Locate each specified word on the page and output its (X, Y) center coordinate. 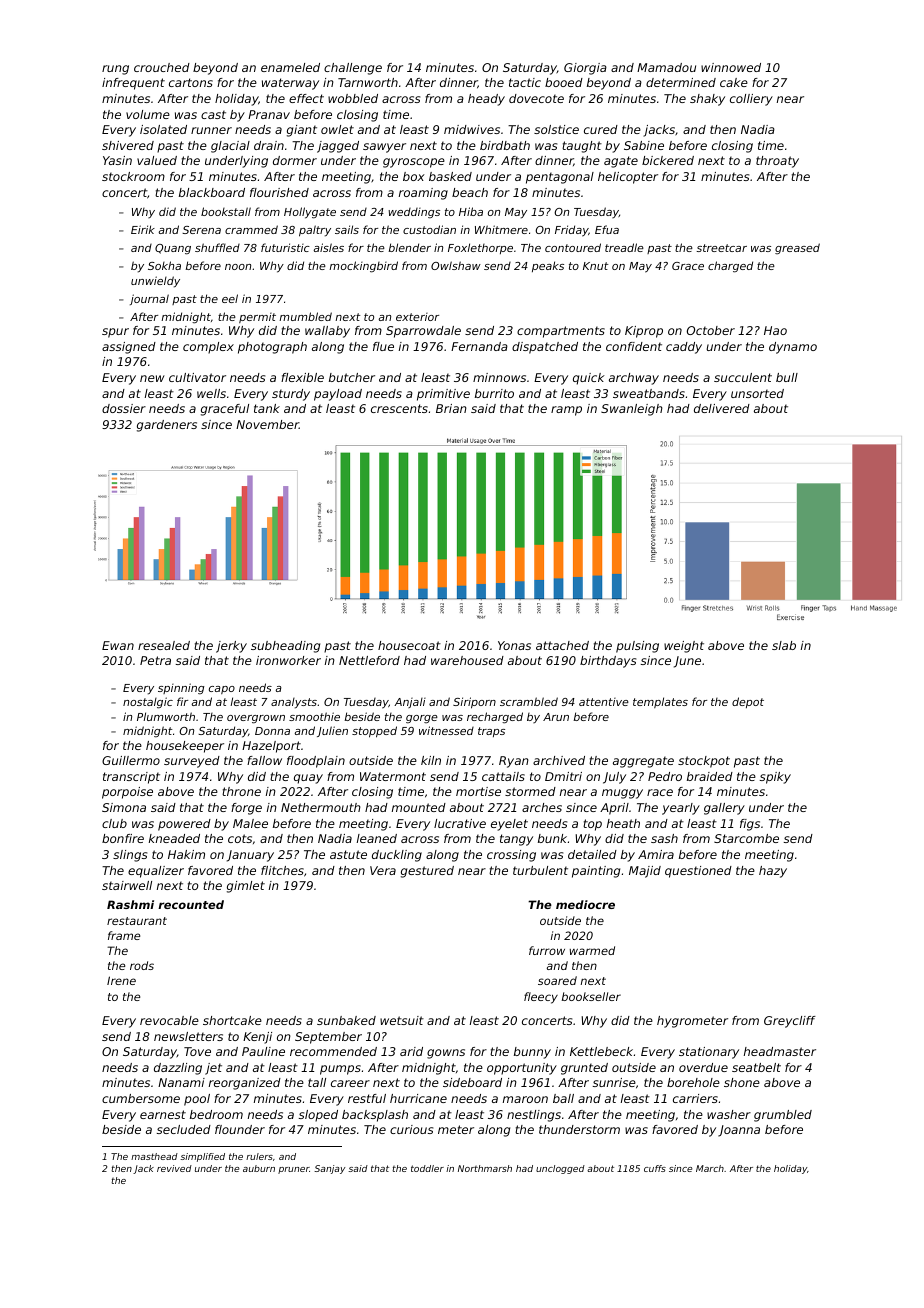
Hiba (471, 211)
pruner (294, 1170)
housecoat (409, 645)
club (114, 823)
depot (748, 702)
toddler (427, 1168)
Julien (332, 731)
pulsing (637, 647)
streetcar (721, 248)
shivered (128, 145)
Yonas (514, 645)
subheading (285, 647)
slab (784, 645)
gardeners (167, 426)
